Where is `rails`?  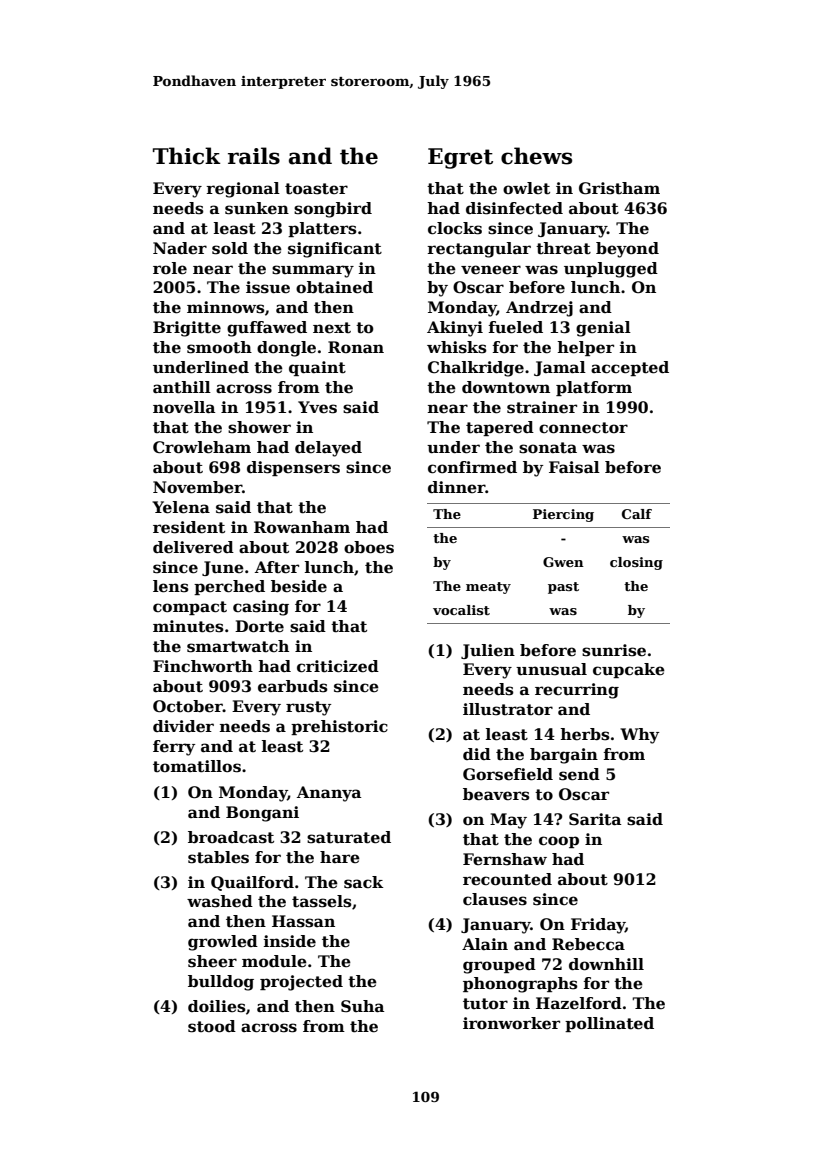
rails is located at coordinates (254, 156).
